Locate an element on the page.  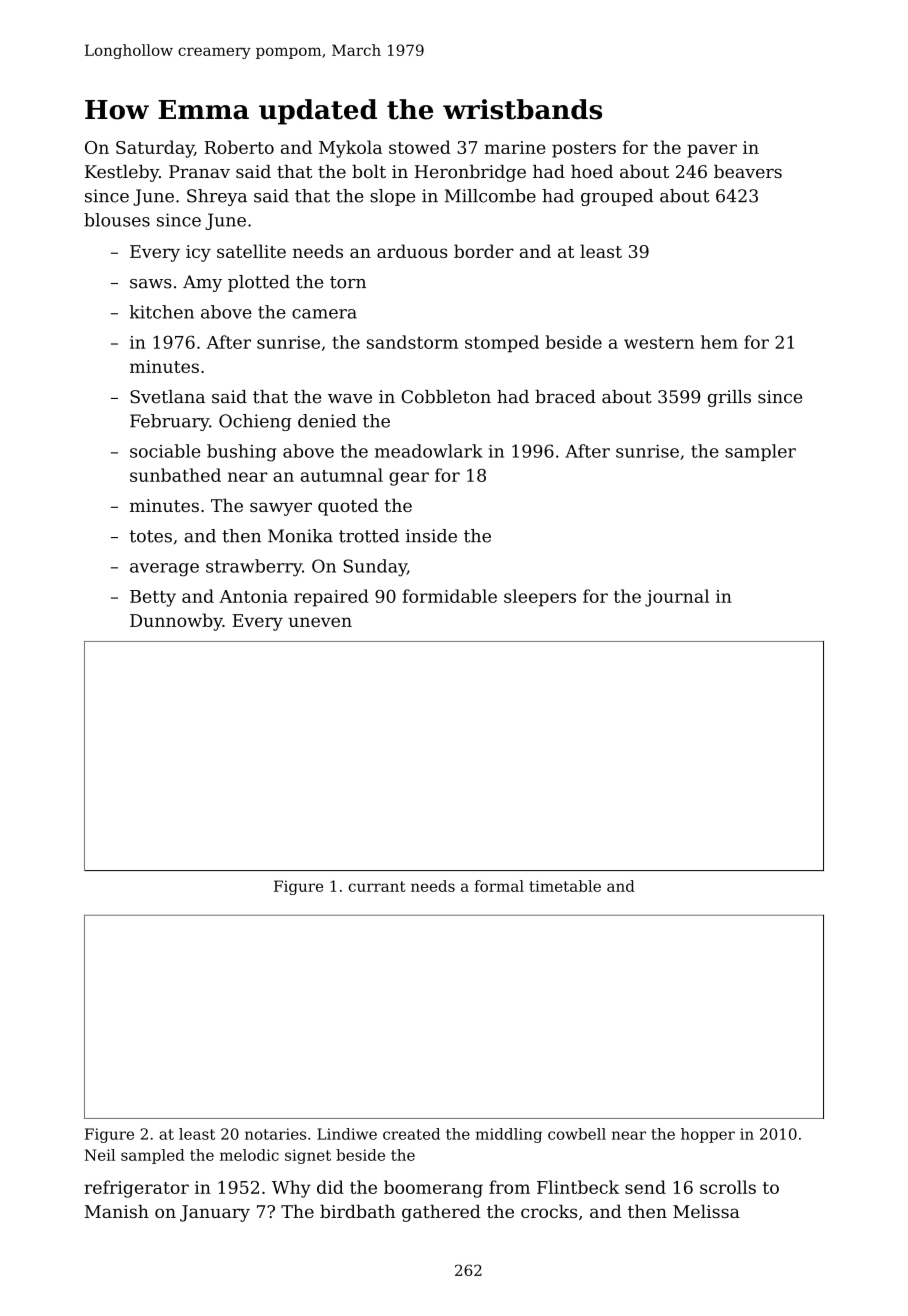
Manish is located at coordinates (117, 1211).
